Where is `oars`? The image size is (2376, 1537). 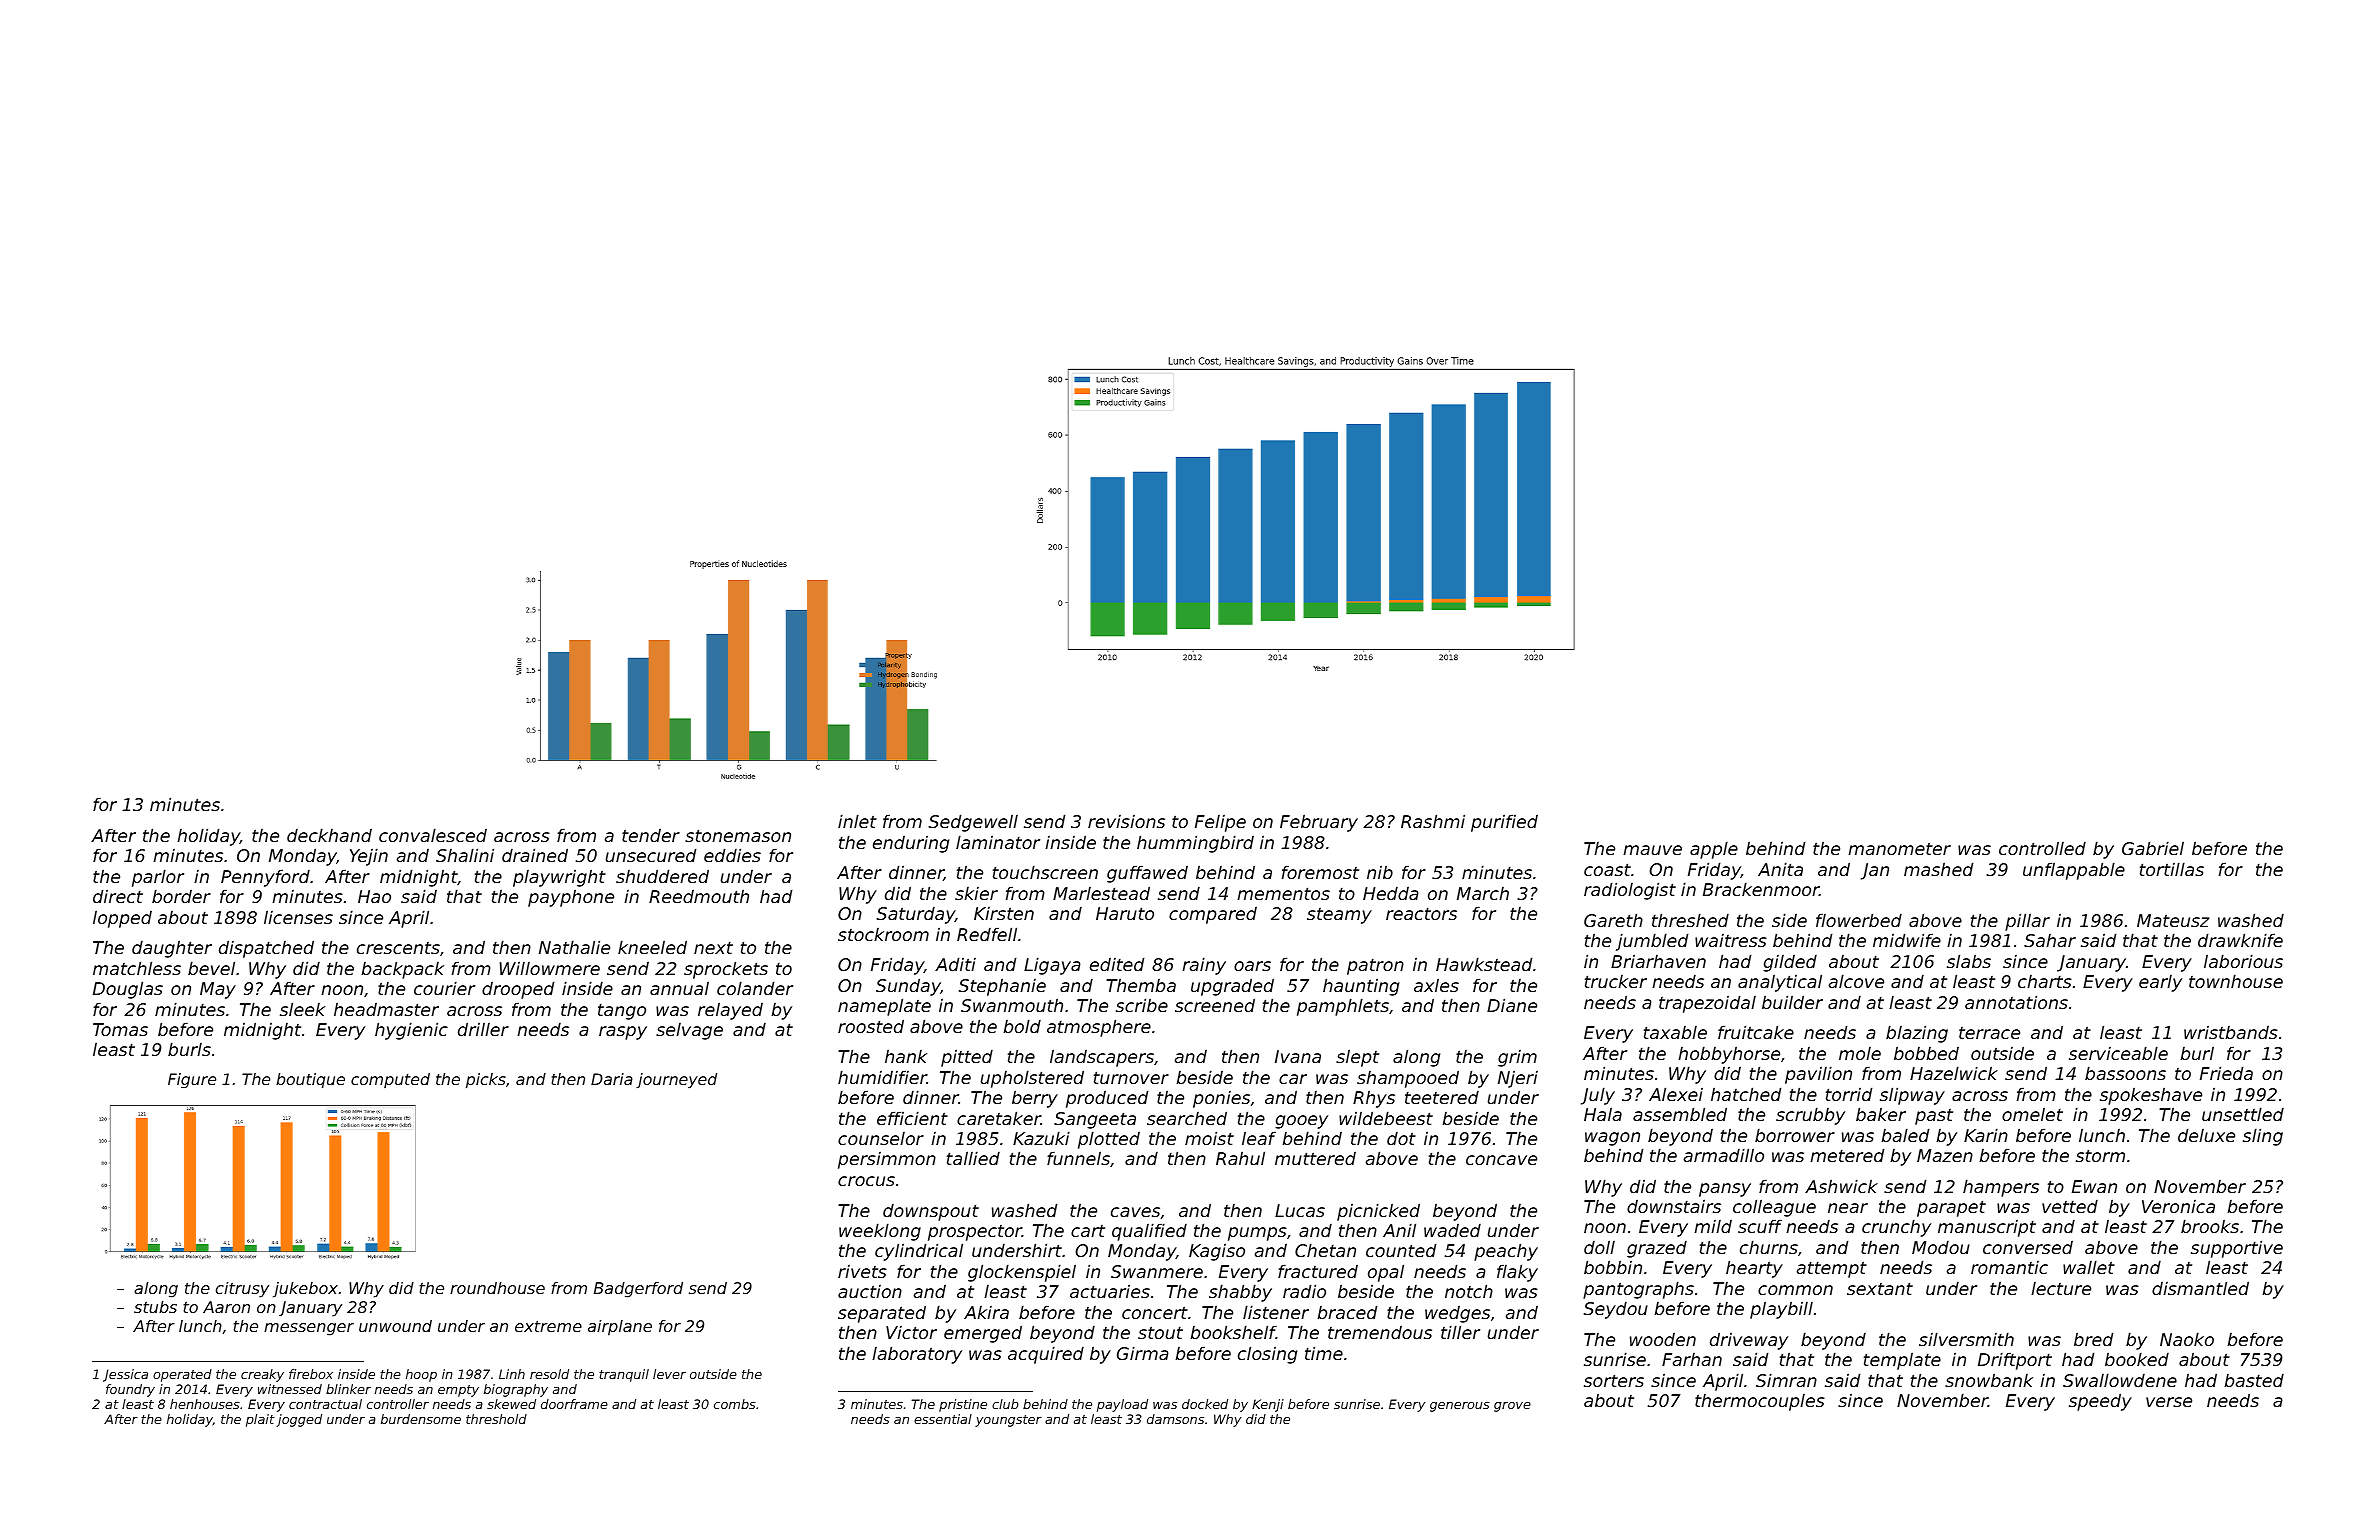
oars is located at coordinates (1252, 966).
